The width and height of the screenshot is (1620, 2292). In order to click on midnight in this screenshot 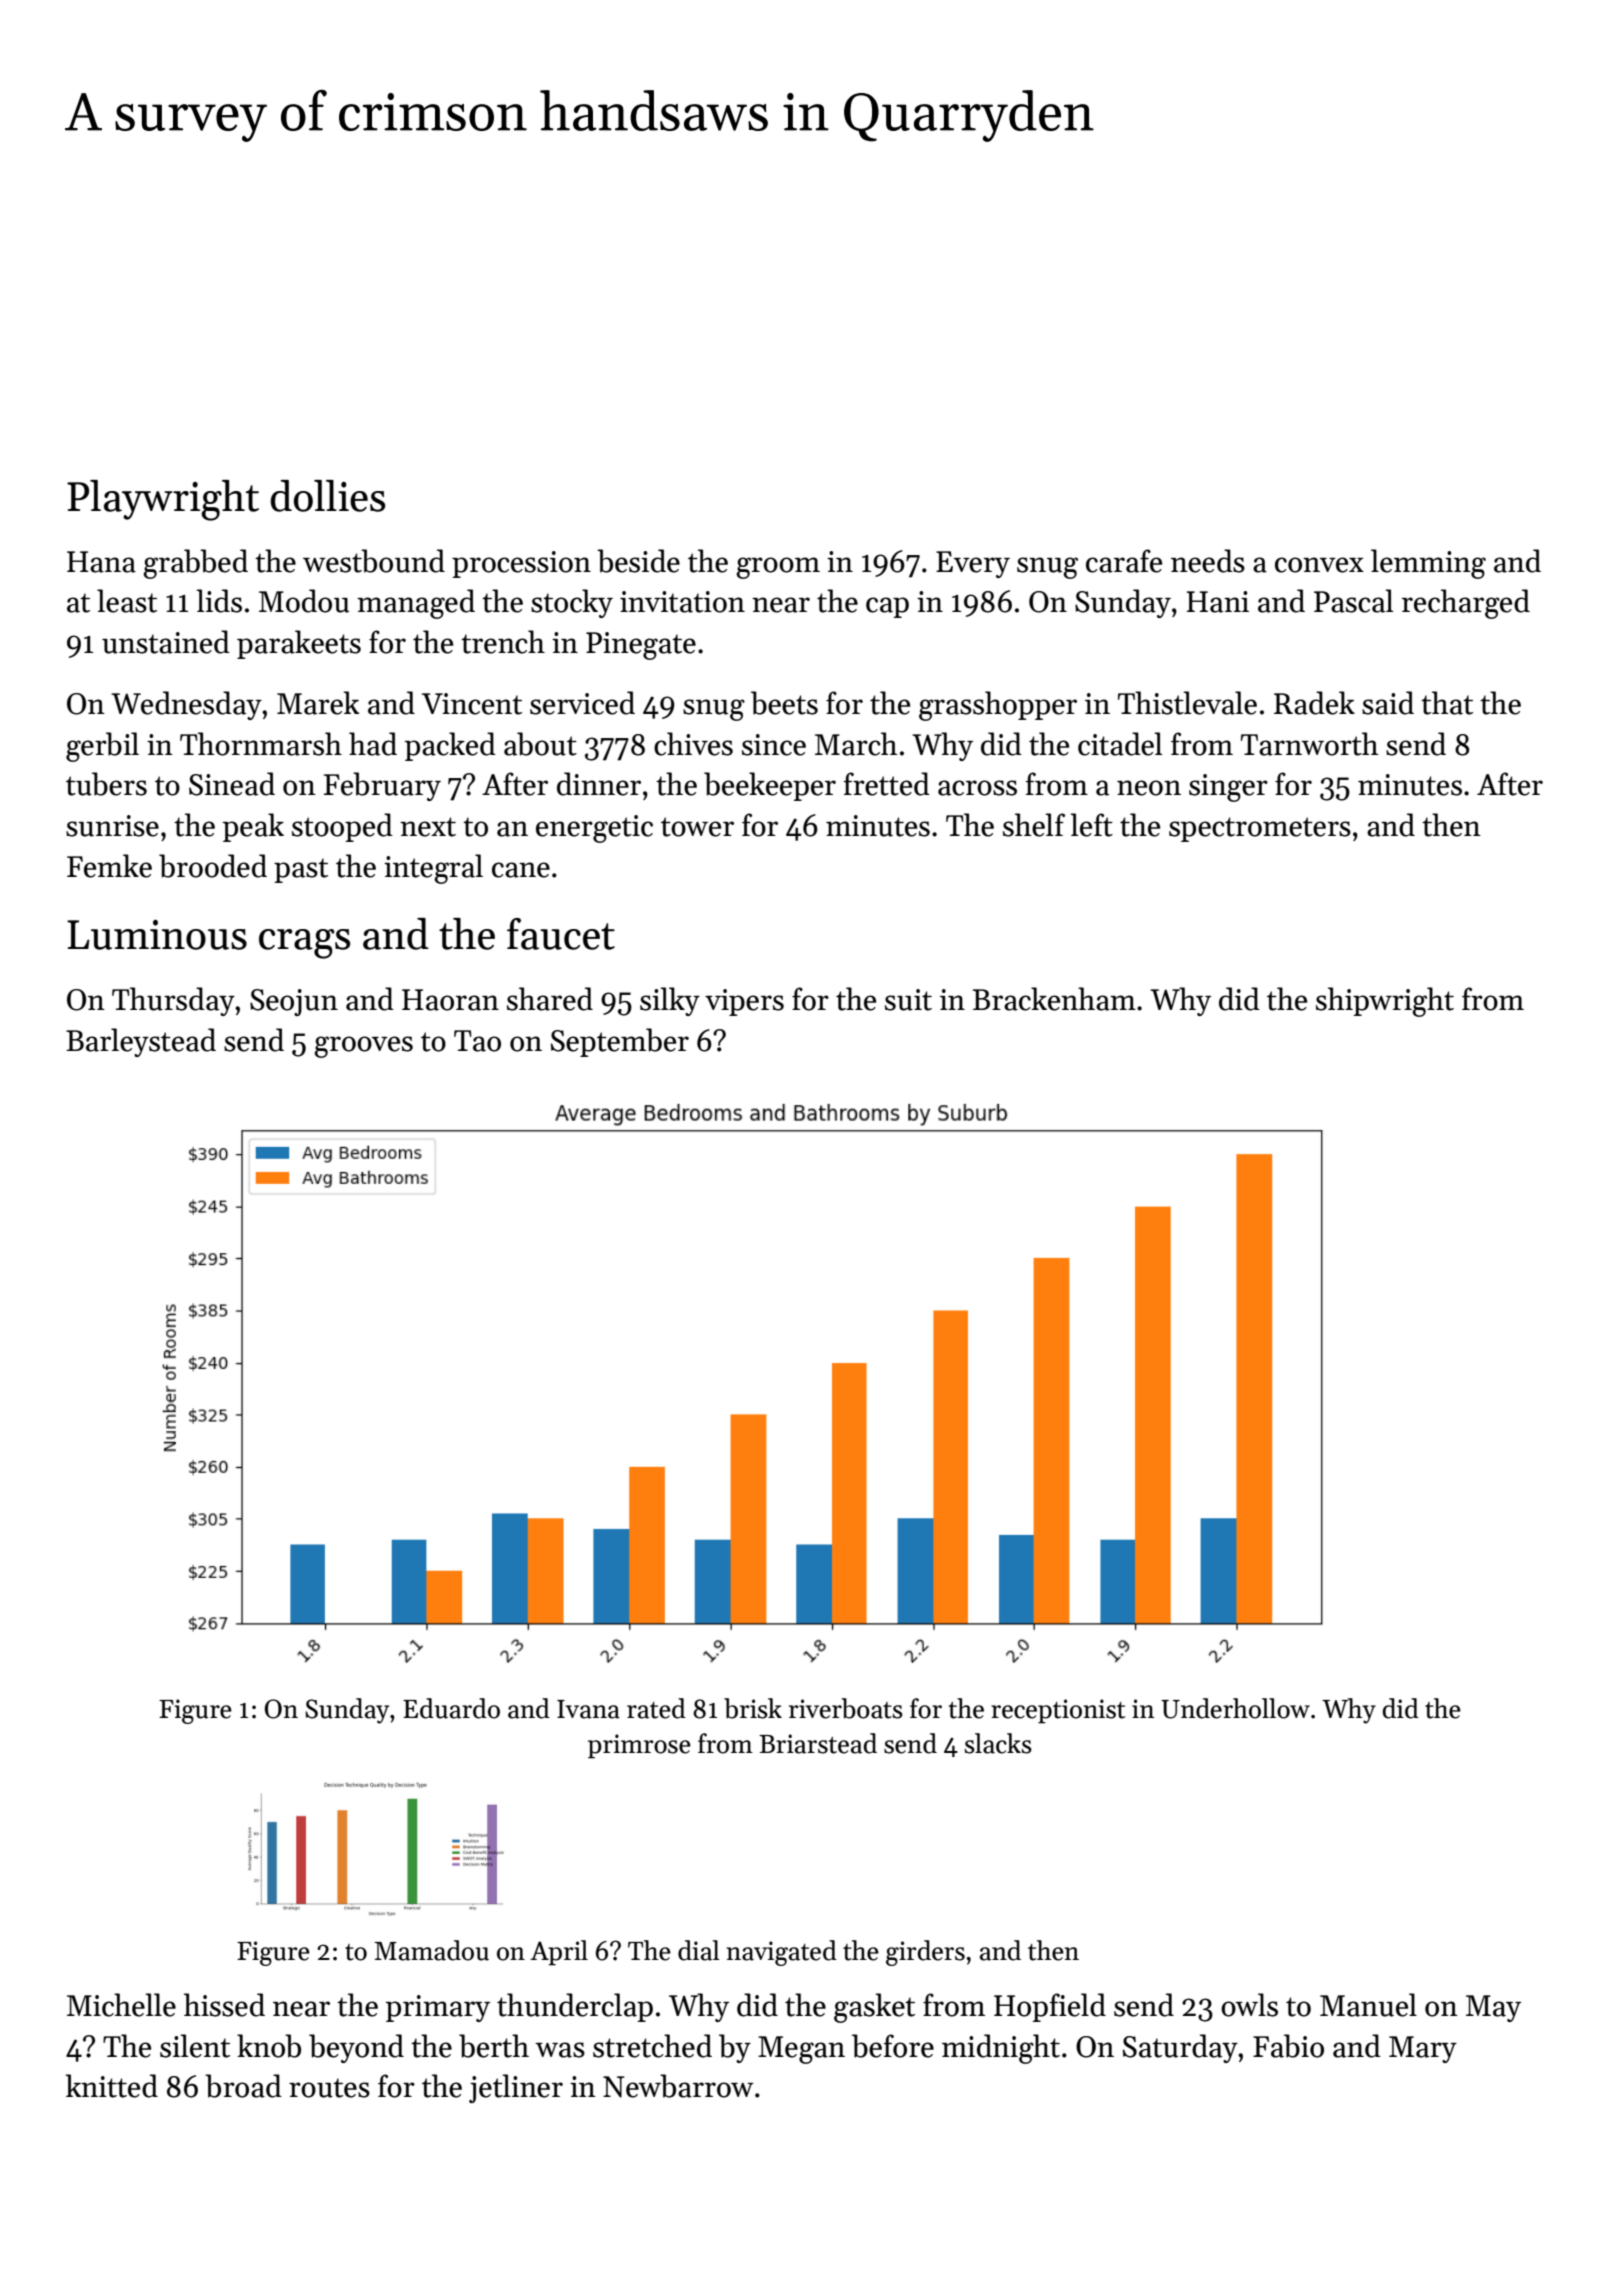, I will do `click(1001, 2049)`.
